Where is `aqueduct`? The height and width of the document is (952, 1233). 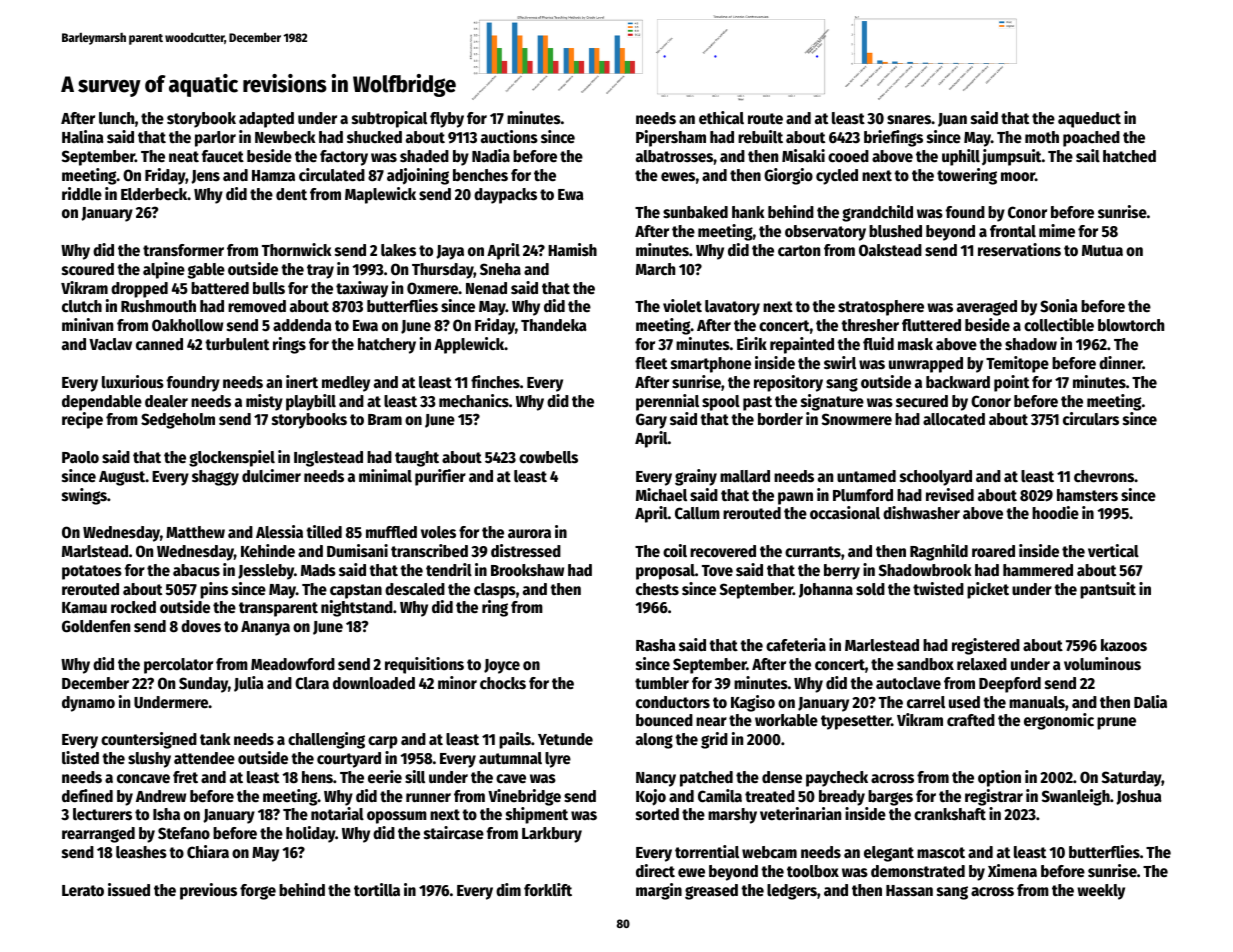
aqueduct is located at coordinates (1089, 120).
